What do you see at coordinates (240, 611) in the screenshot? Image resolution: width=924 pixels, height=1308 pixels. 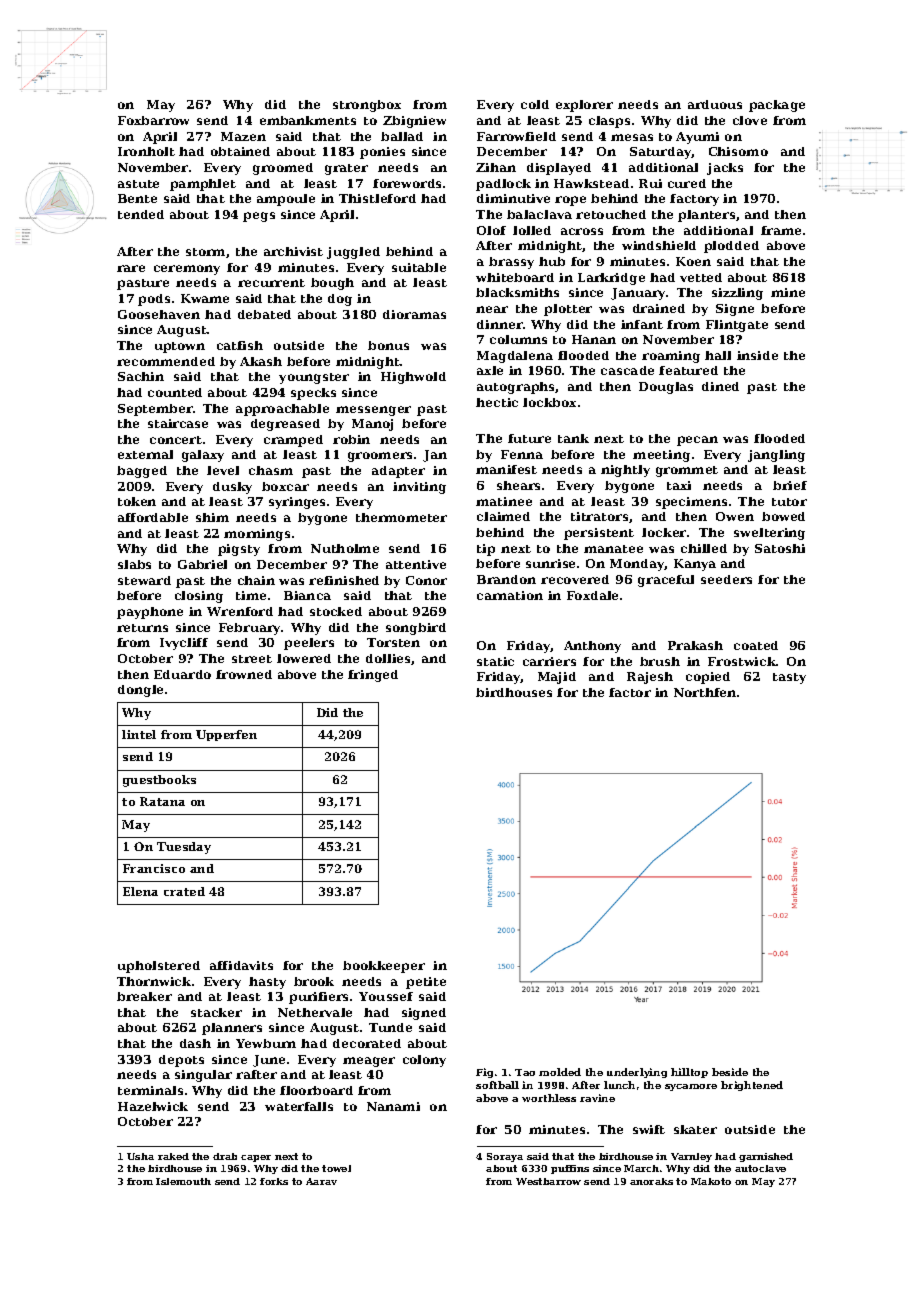 I see `Wrenford` at bounding box center [240, 611].
